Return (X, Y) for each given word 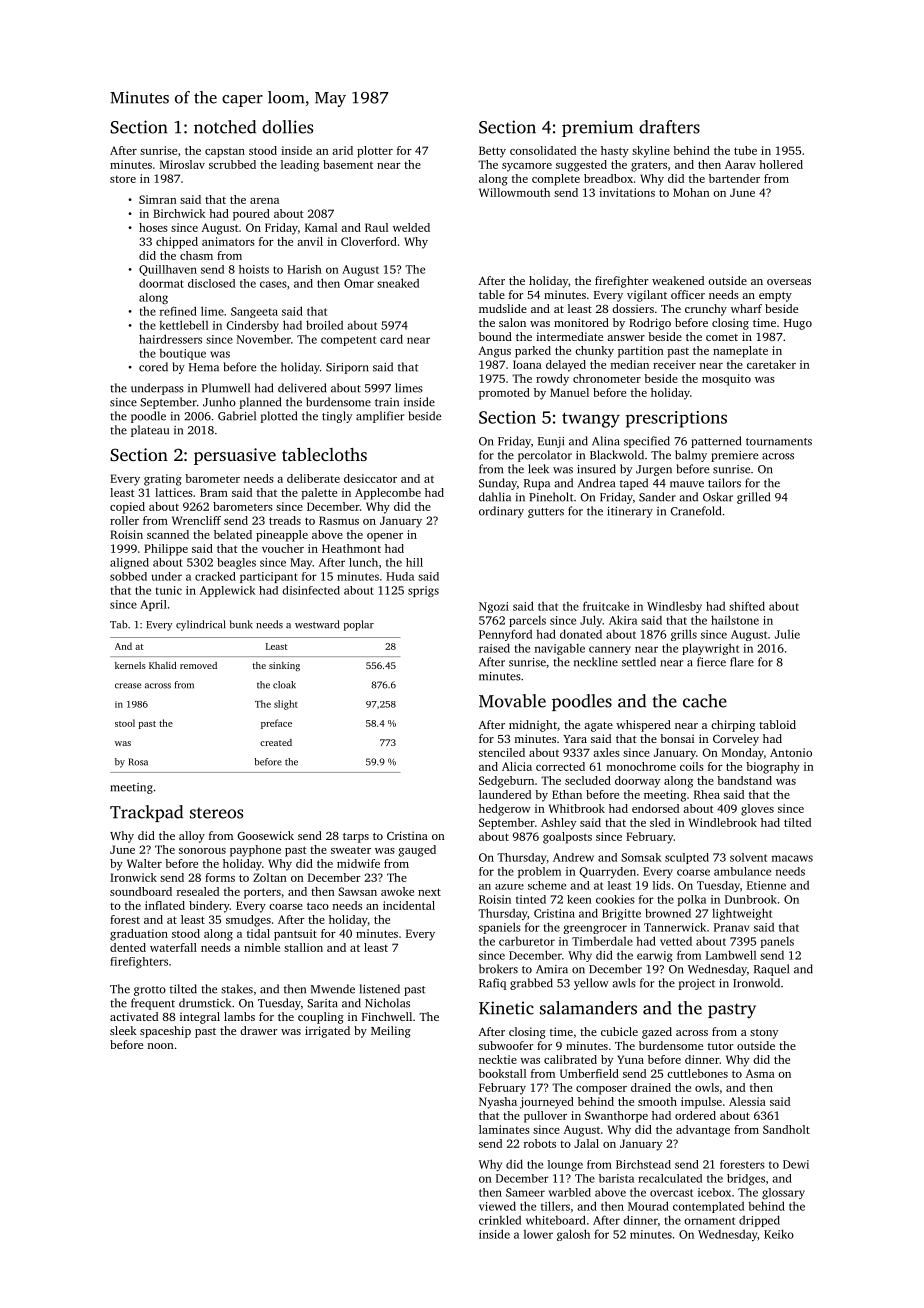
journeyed (547, 1103)
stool (125, 723)
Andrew (573, 857)
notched (225, 127)
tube (745, 150)
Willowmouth (514, 192)
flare (742, 662)
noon (161, 1046)
